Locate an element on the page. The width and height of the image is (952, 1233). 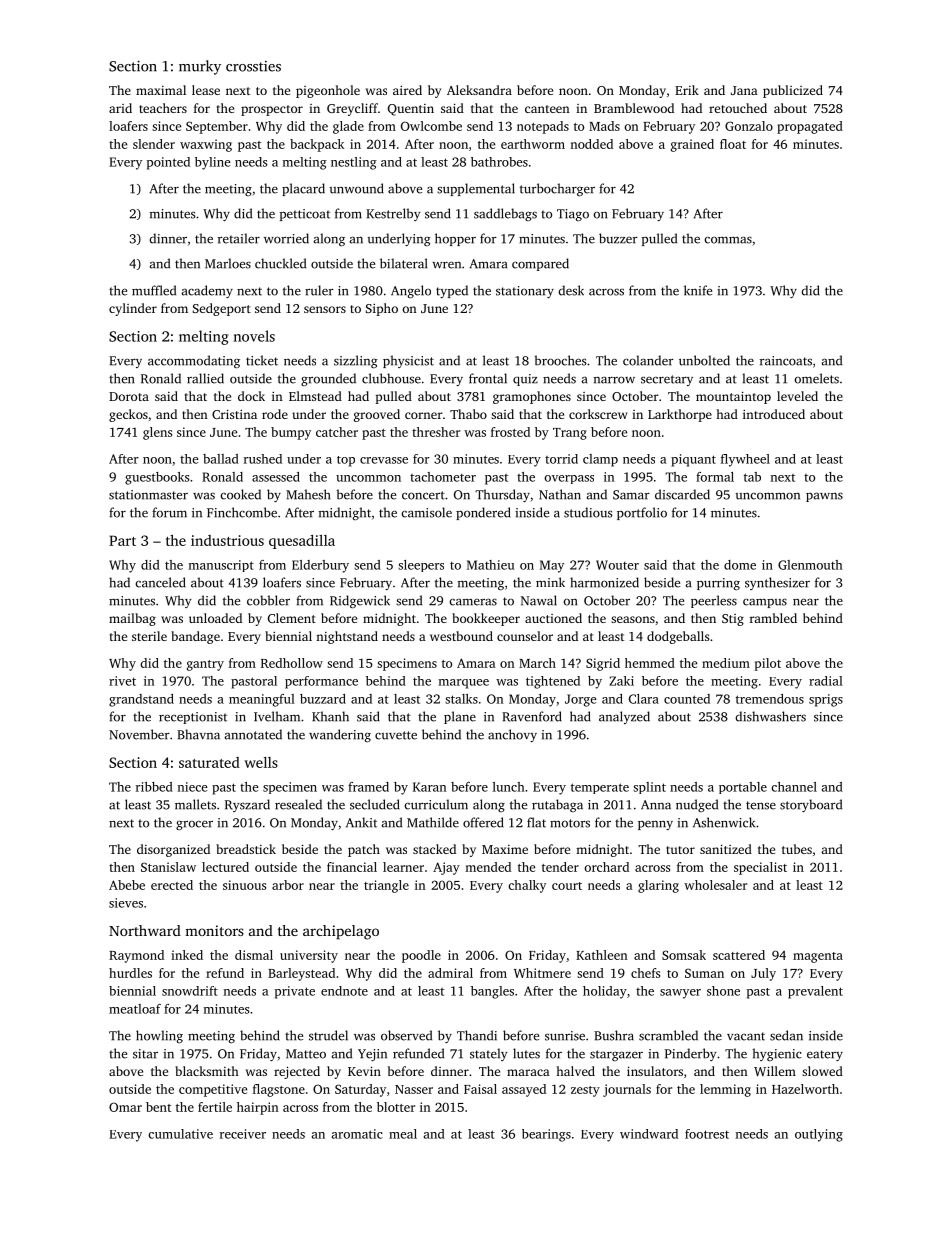
dodgeballs is located at coordinates (678, 637).
